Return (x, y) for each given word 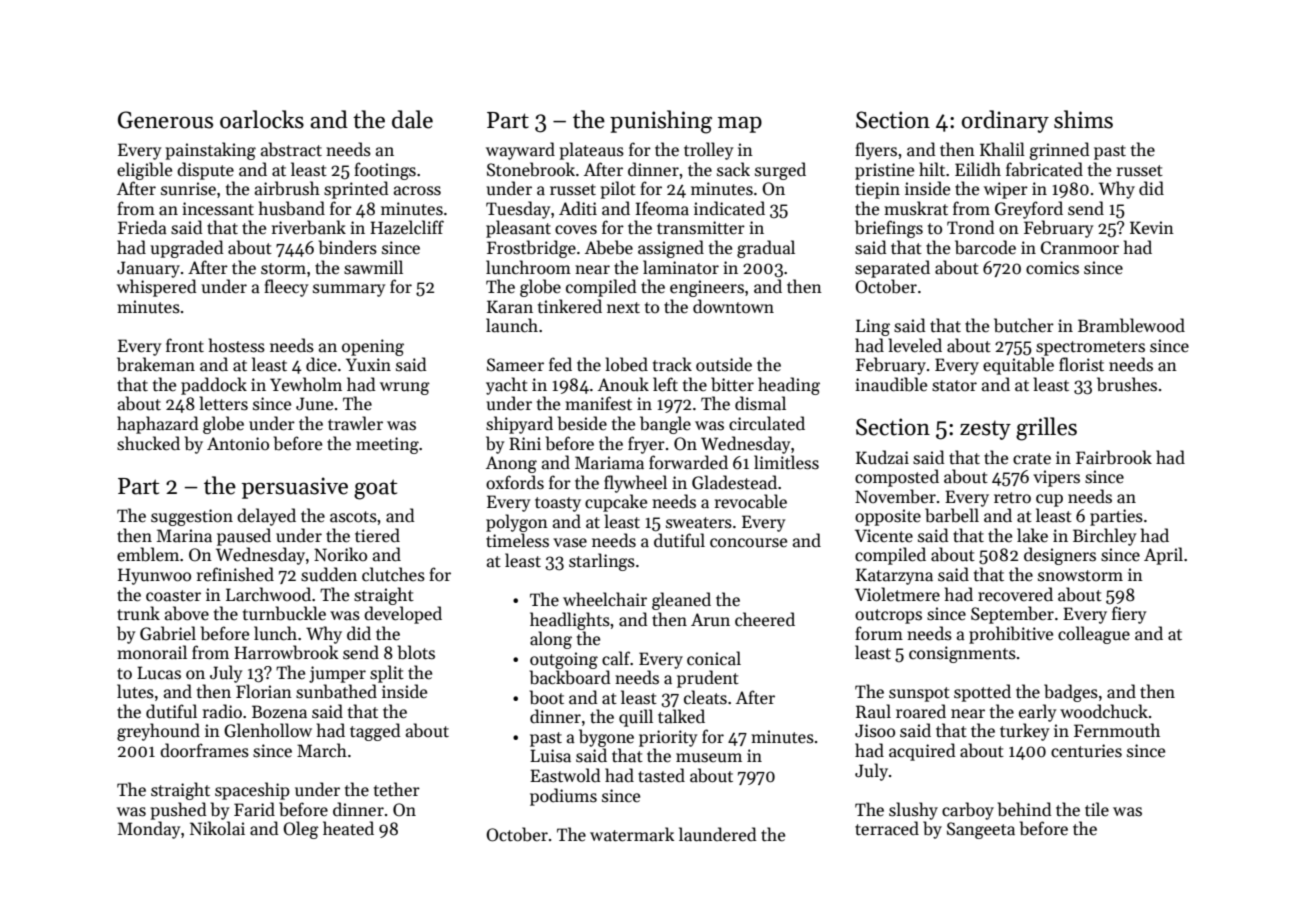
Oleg (301, 830)
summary (349, 290)
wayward (520, 151)
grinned (1059, 151)
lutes (135, 691)
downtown (733, 306)
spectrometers (1090, 348)
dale (412, 119)
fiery (1129, 615)
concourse (748, 543)
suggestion (192, 517)
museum (709, 758)
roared (921, 711)
